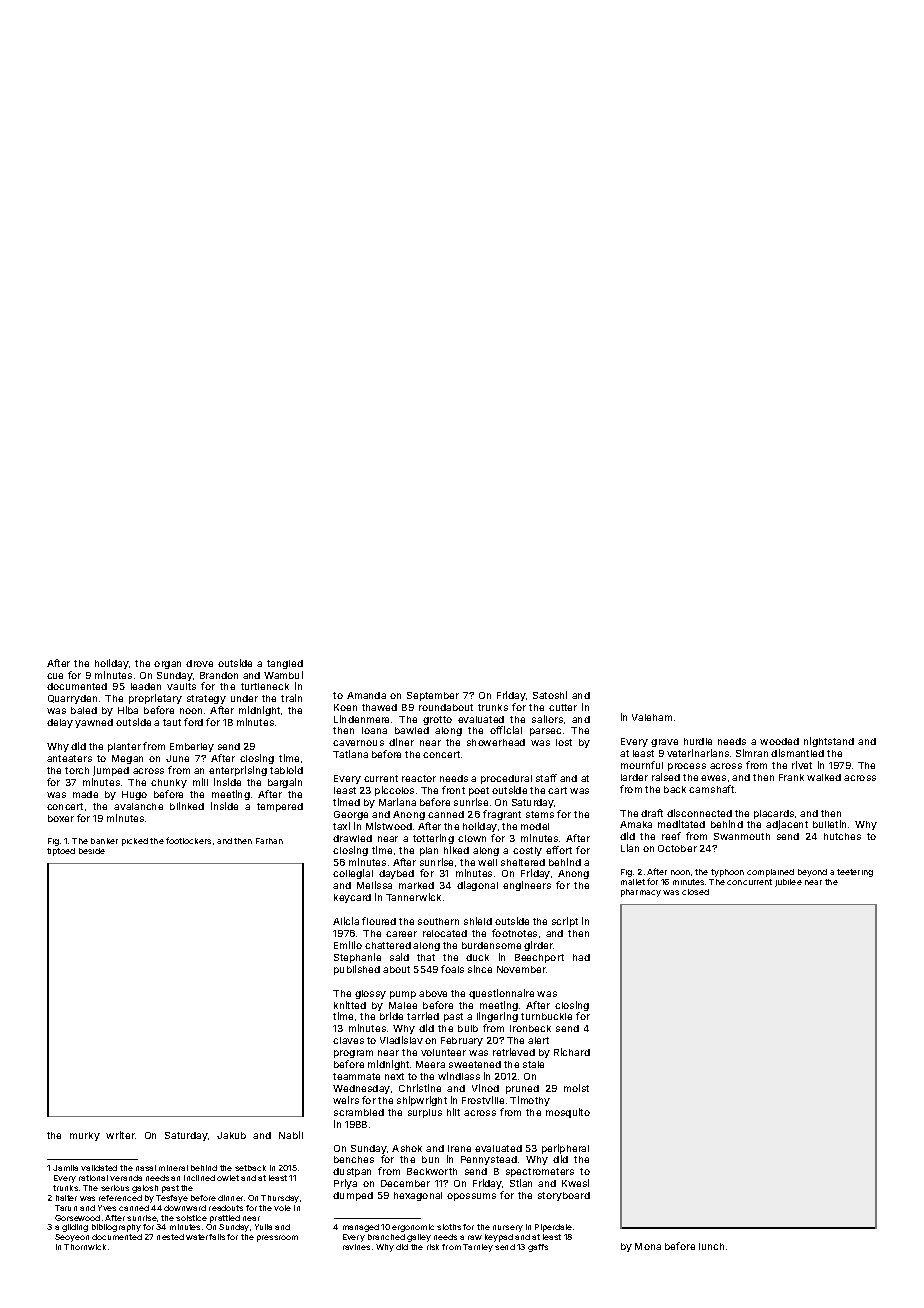 The width and height of the screenshot is (924, 1308). Describe the element at coordinates (576, 1088) in the screenshot. I see `moist` at that location.
